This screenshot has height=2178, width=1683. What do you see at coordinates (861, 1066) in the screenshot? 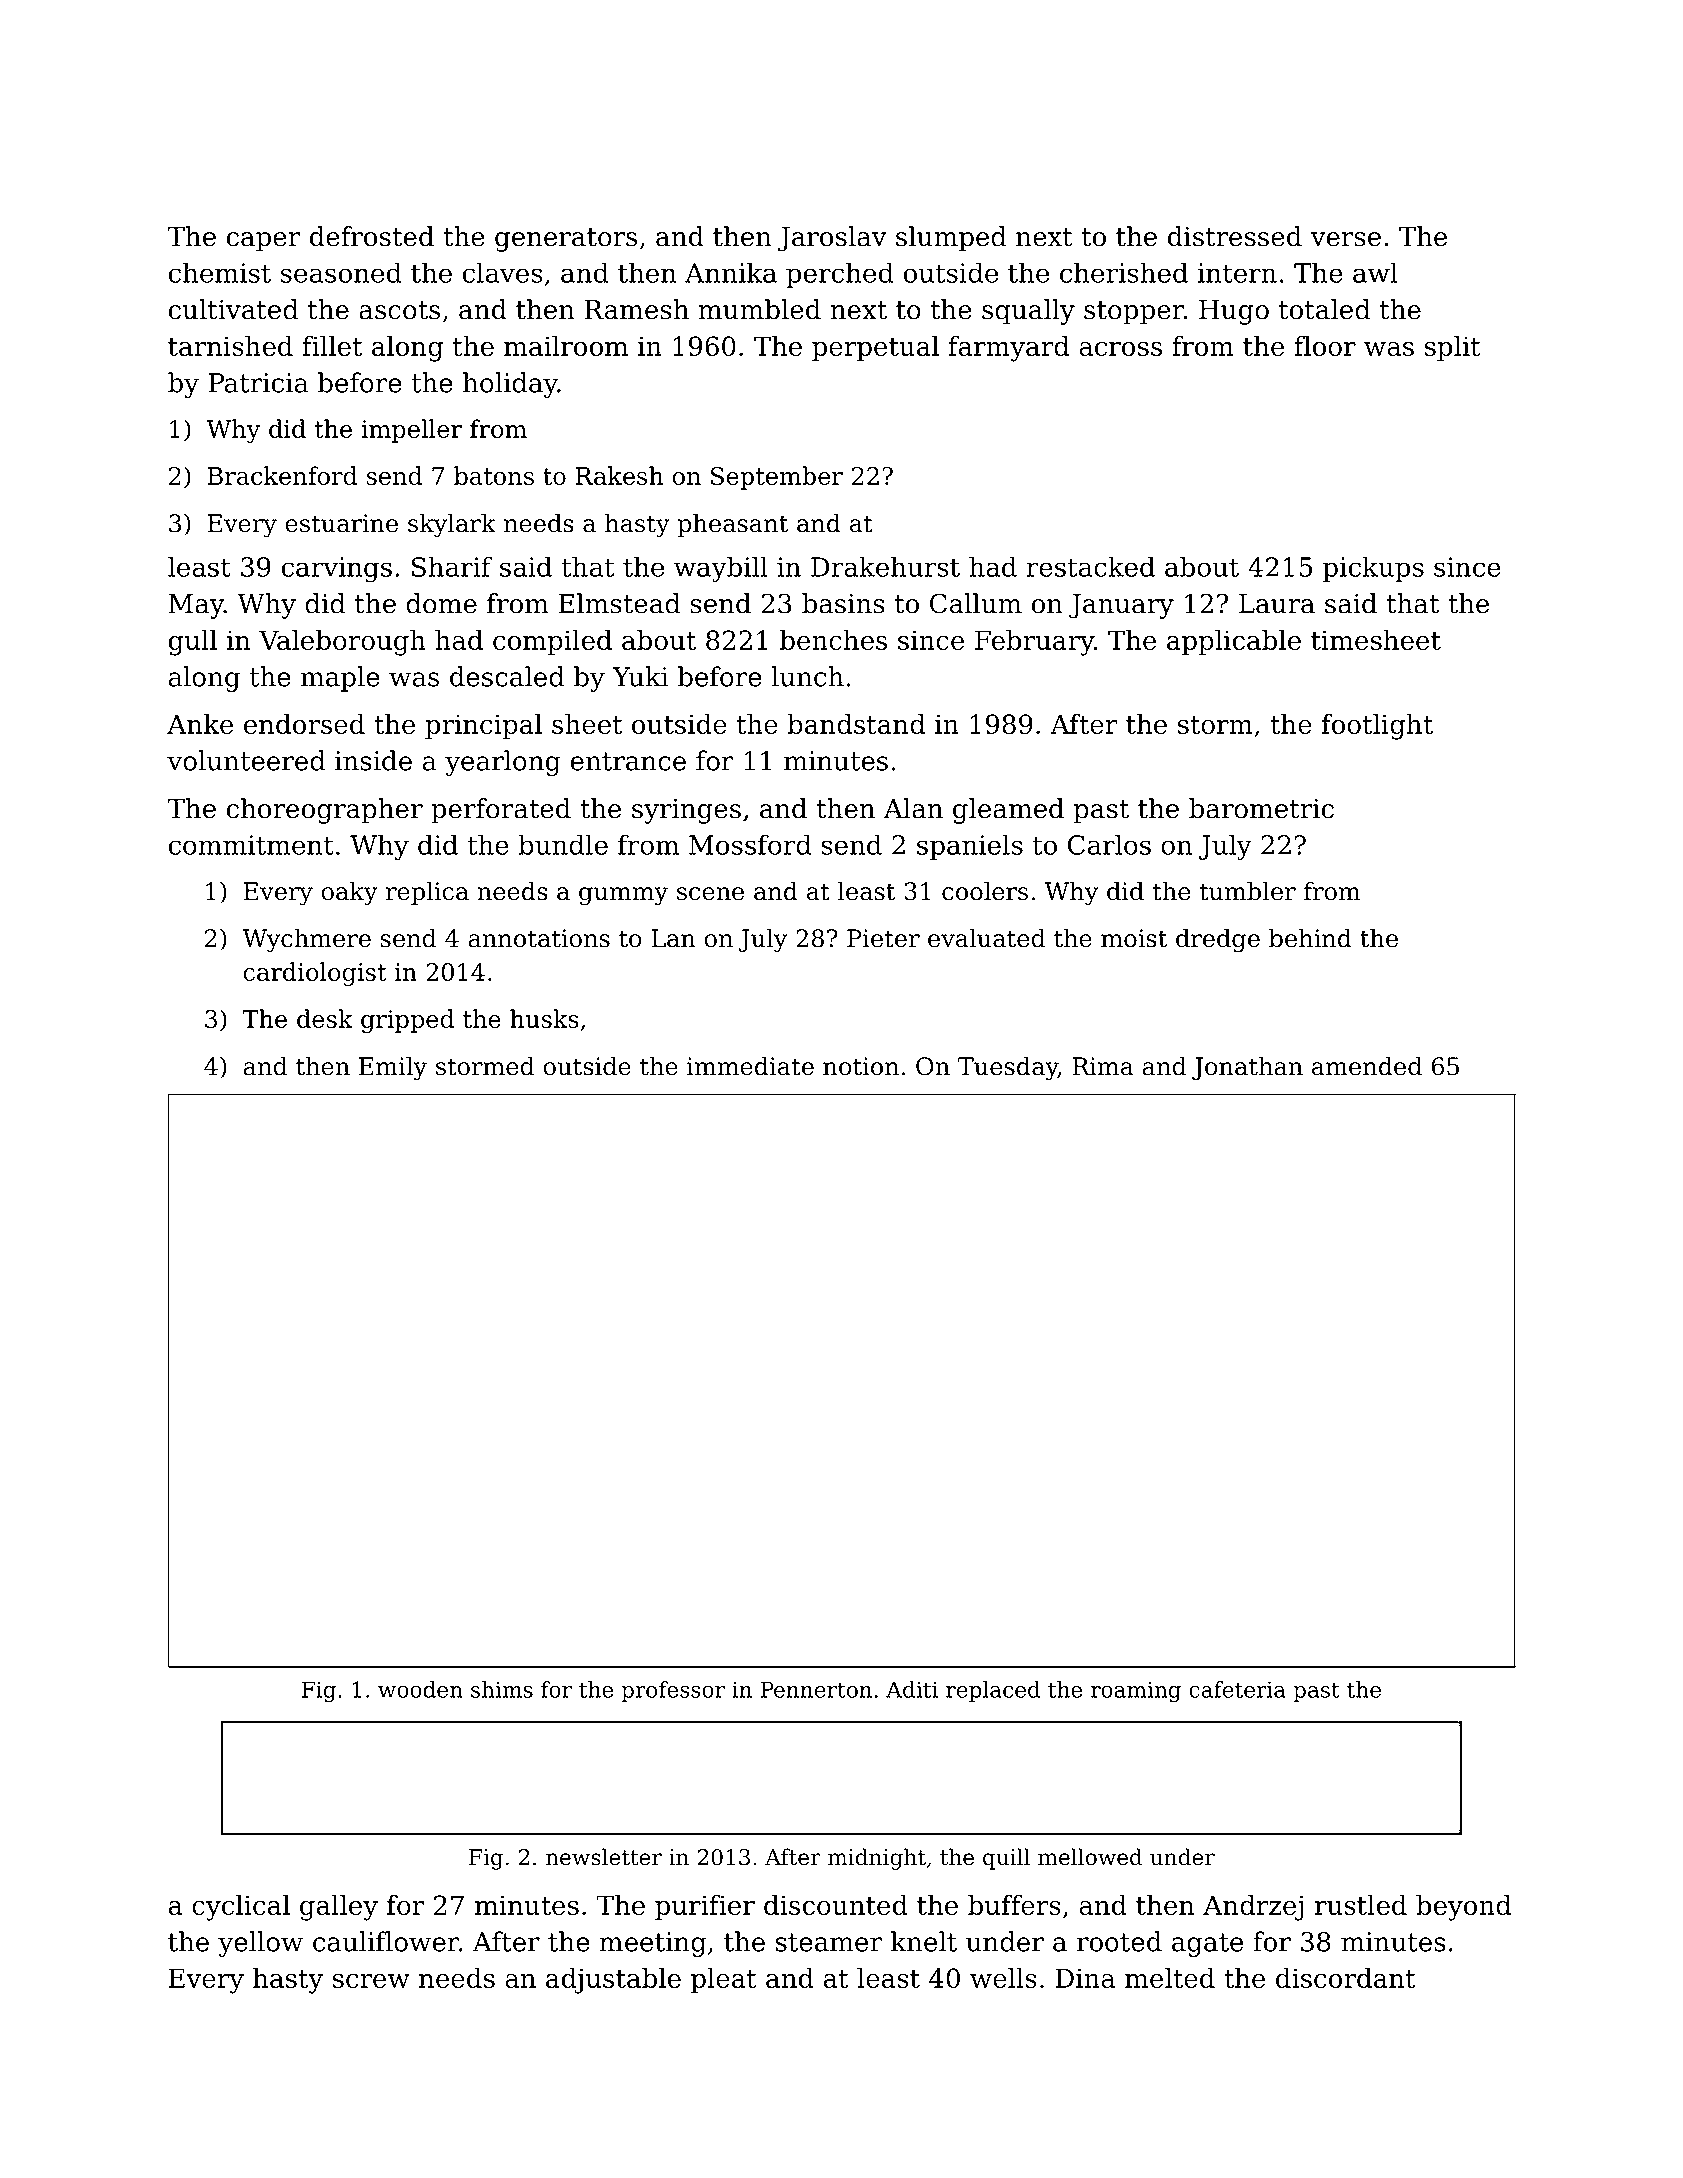
I see `notion` at bounding box center [861, 1066].
